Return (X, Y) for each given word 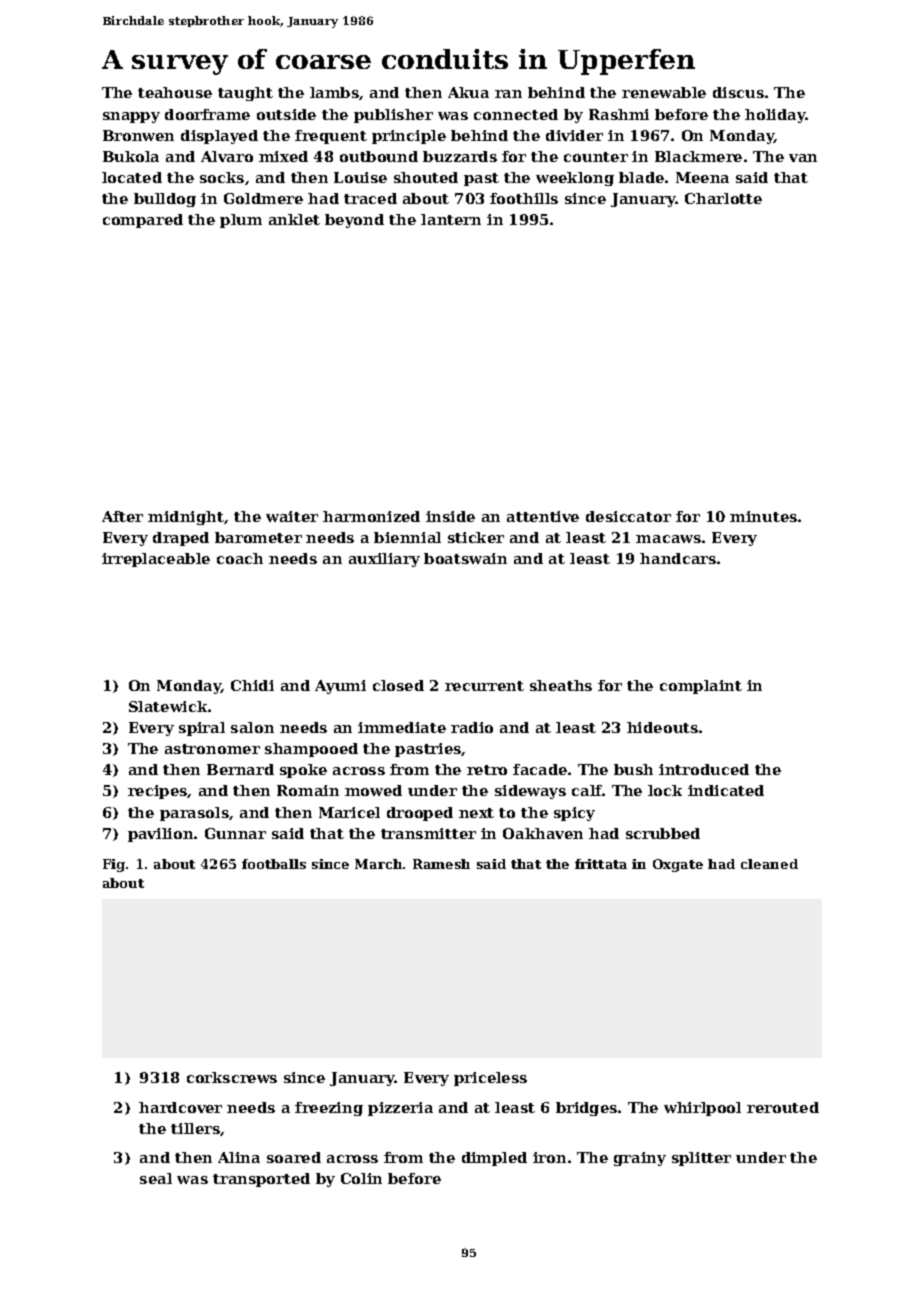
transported (261, 1180)
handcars (678, 558)
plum (241, 221)
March (378, 864)
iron (549, 1157)
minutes (763, 516)
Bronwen (138, 135)
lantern (451, 219)
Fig (114, 865)
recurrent (484, 686)
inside (450, 516)
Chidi (252, 685)
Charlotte (723, 198)
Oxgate (678, 865)
